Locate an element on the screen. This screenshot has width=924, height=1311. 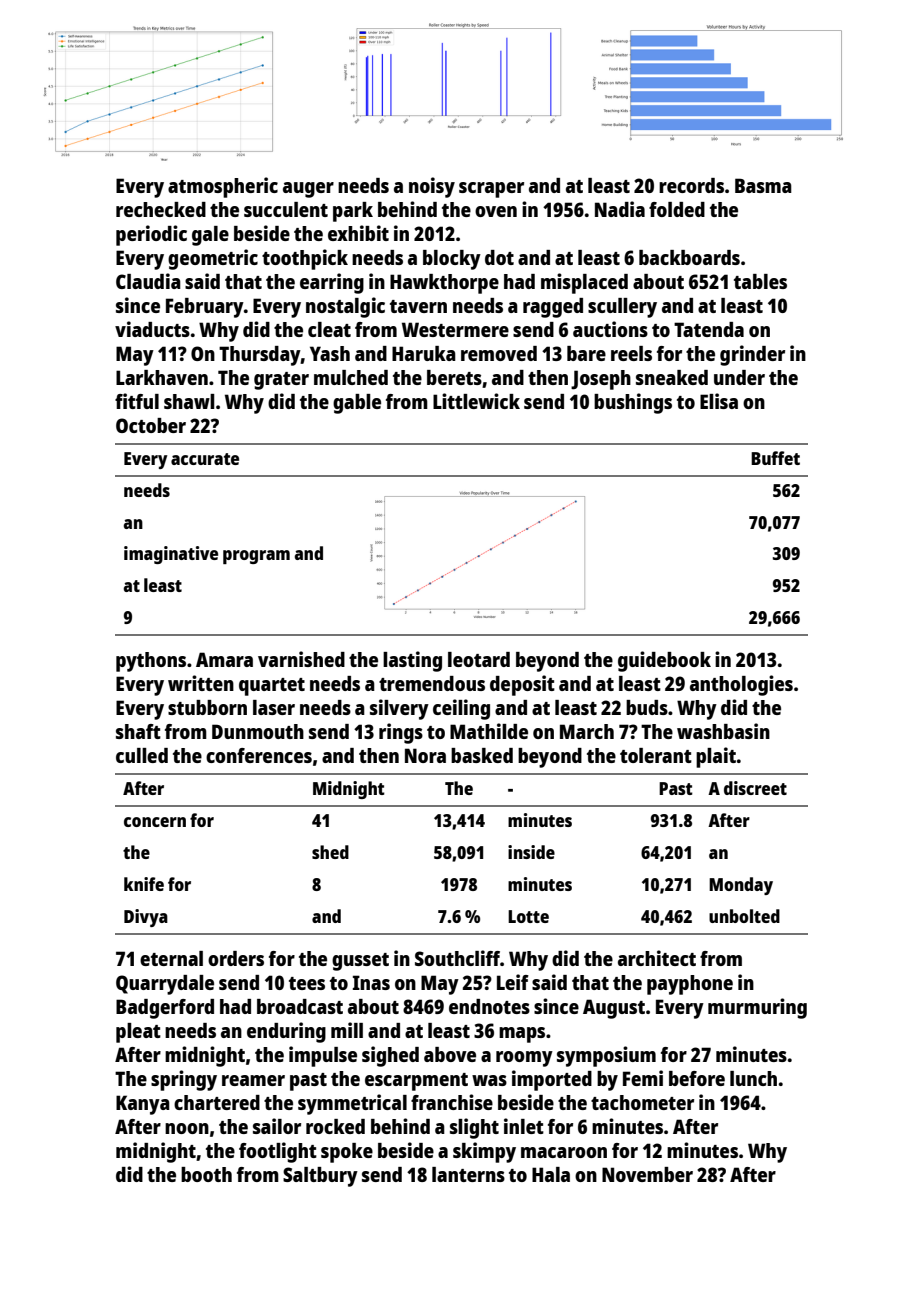
basked is located at coordinates (482, 755).
